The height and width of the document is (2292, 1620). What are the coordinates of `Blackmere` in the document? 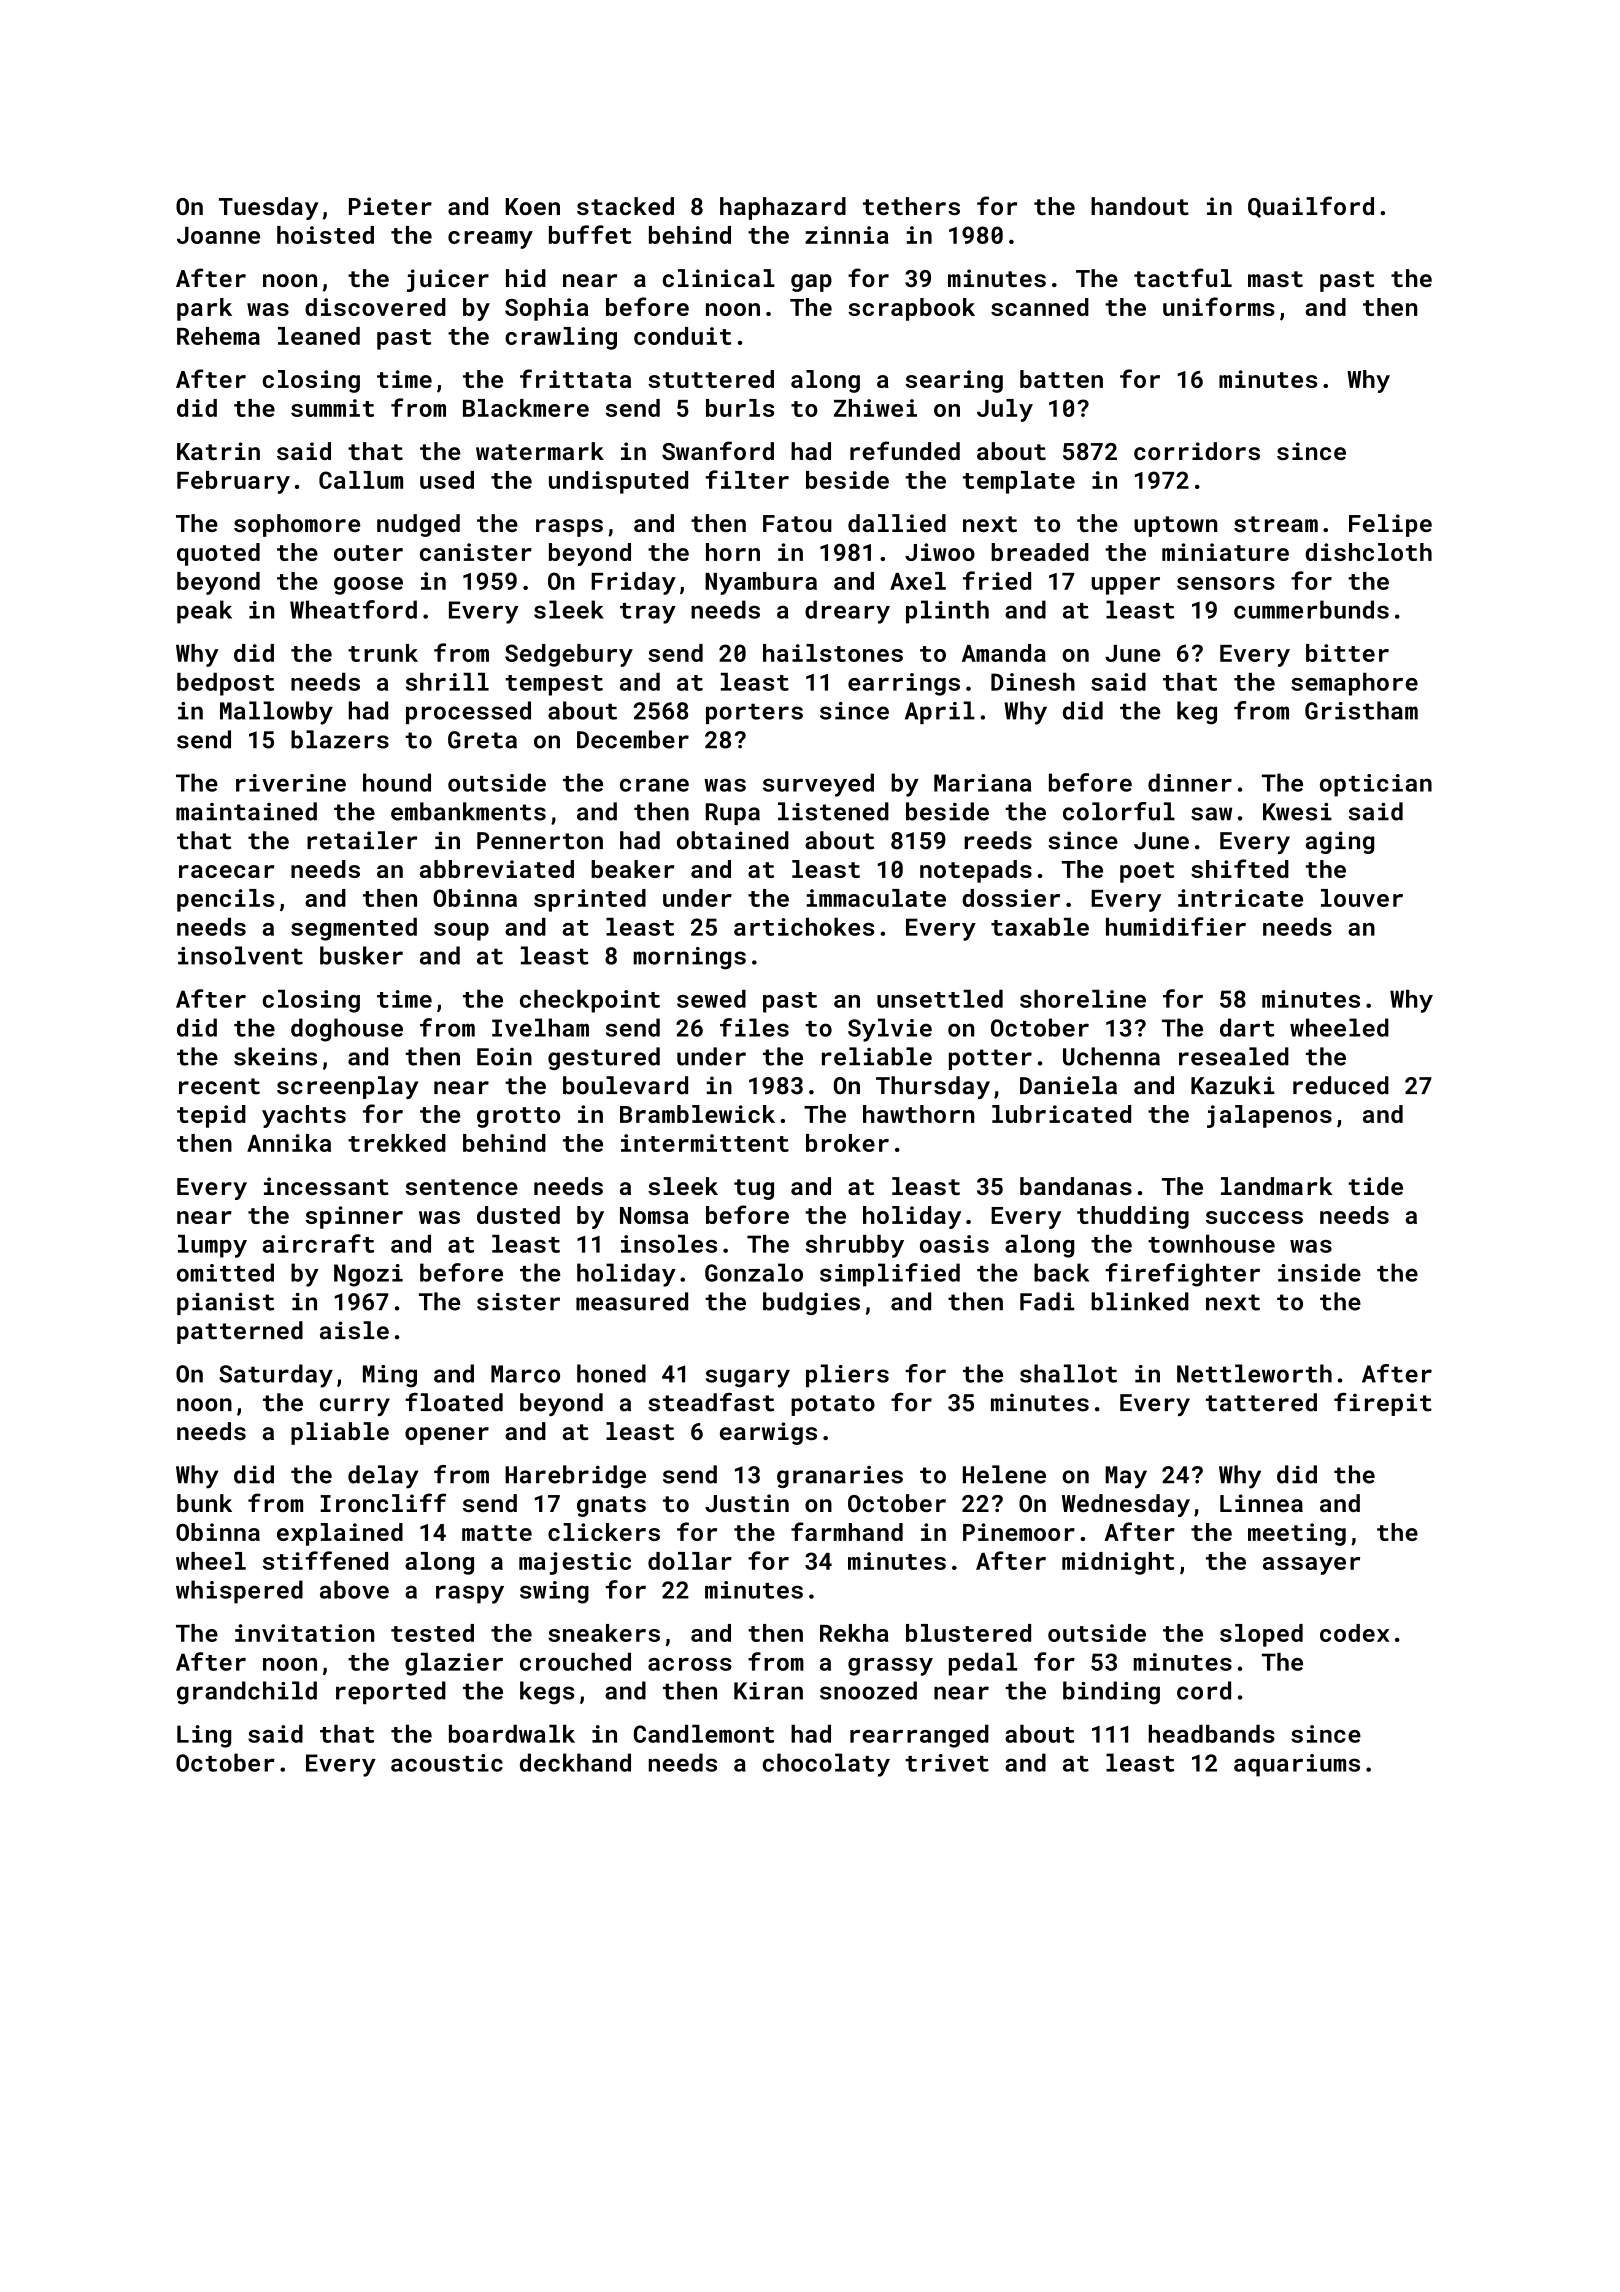 It's located at (526, 408).
